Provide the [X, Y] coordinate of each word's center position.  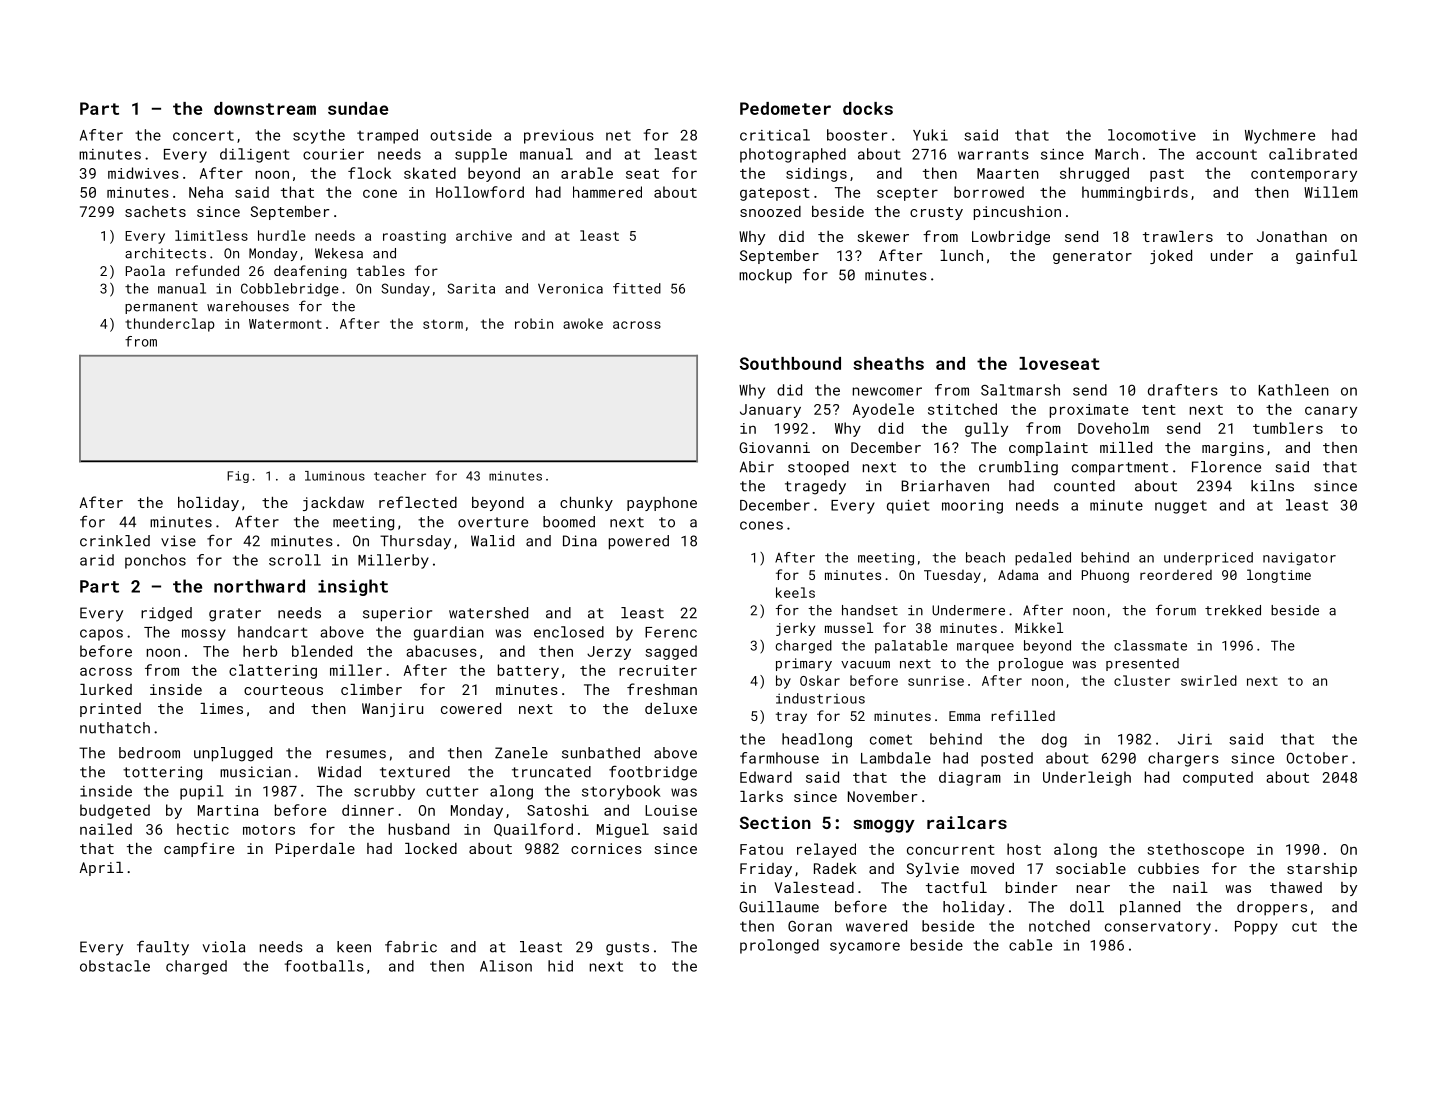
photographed [793, 155]
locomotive [1152, 135]
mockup [765, 276]
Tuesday [952, 576]
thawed [1296, 887]
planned [1150, 908]
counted [1084, 486]
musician [255, 772]
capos [101, 635]
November [883, 796]
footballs [324, 966]
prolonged [779, 946]
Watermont [285, 324]
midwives [143, 173]
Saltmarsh [1020, 390]
